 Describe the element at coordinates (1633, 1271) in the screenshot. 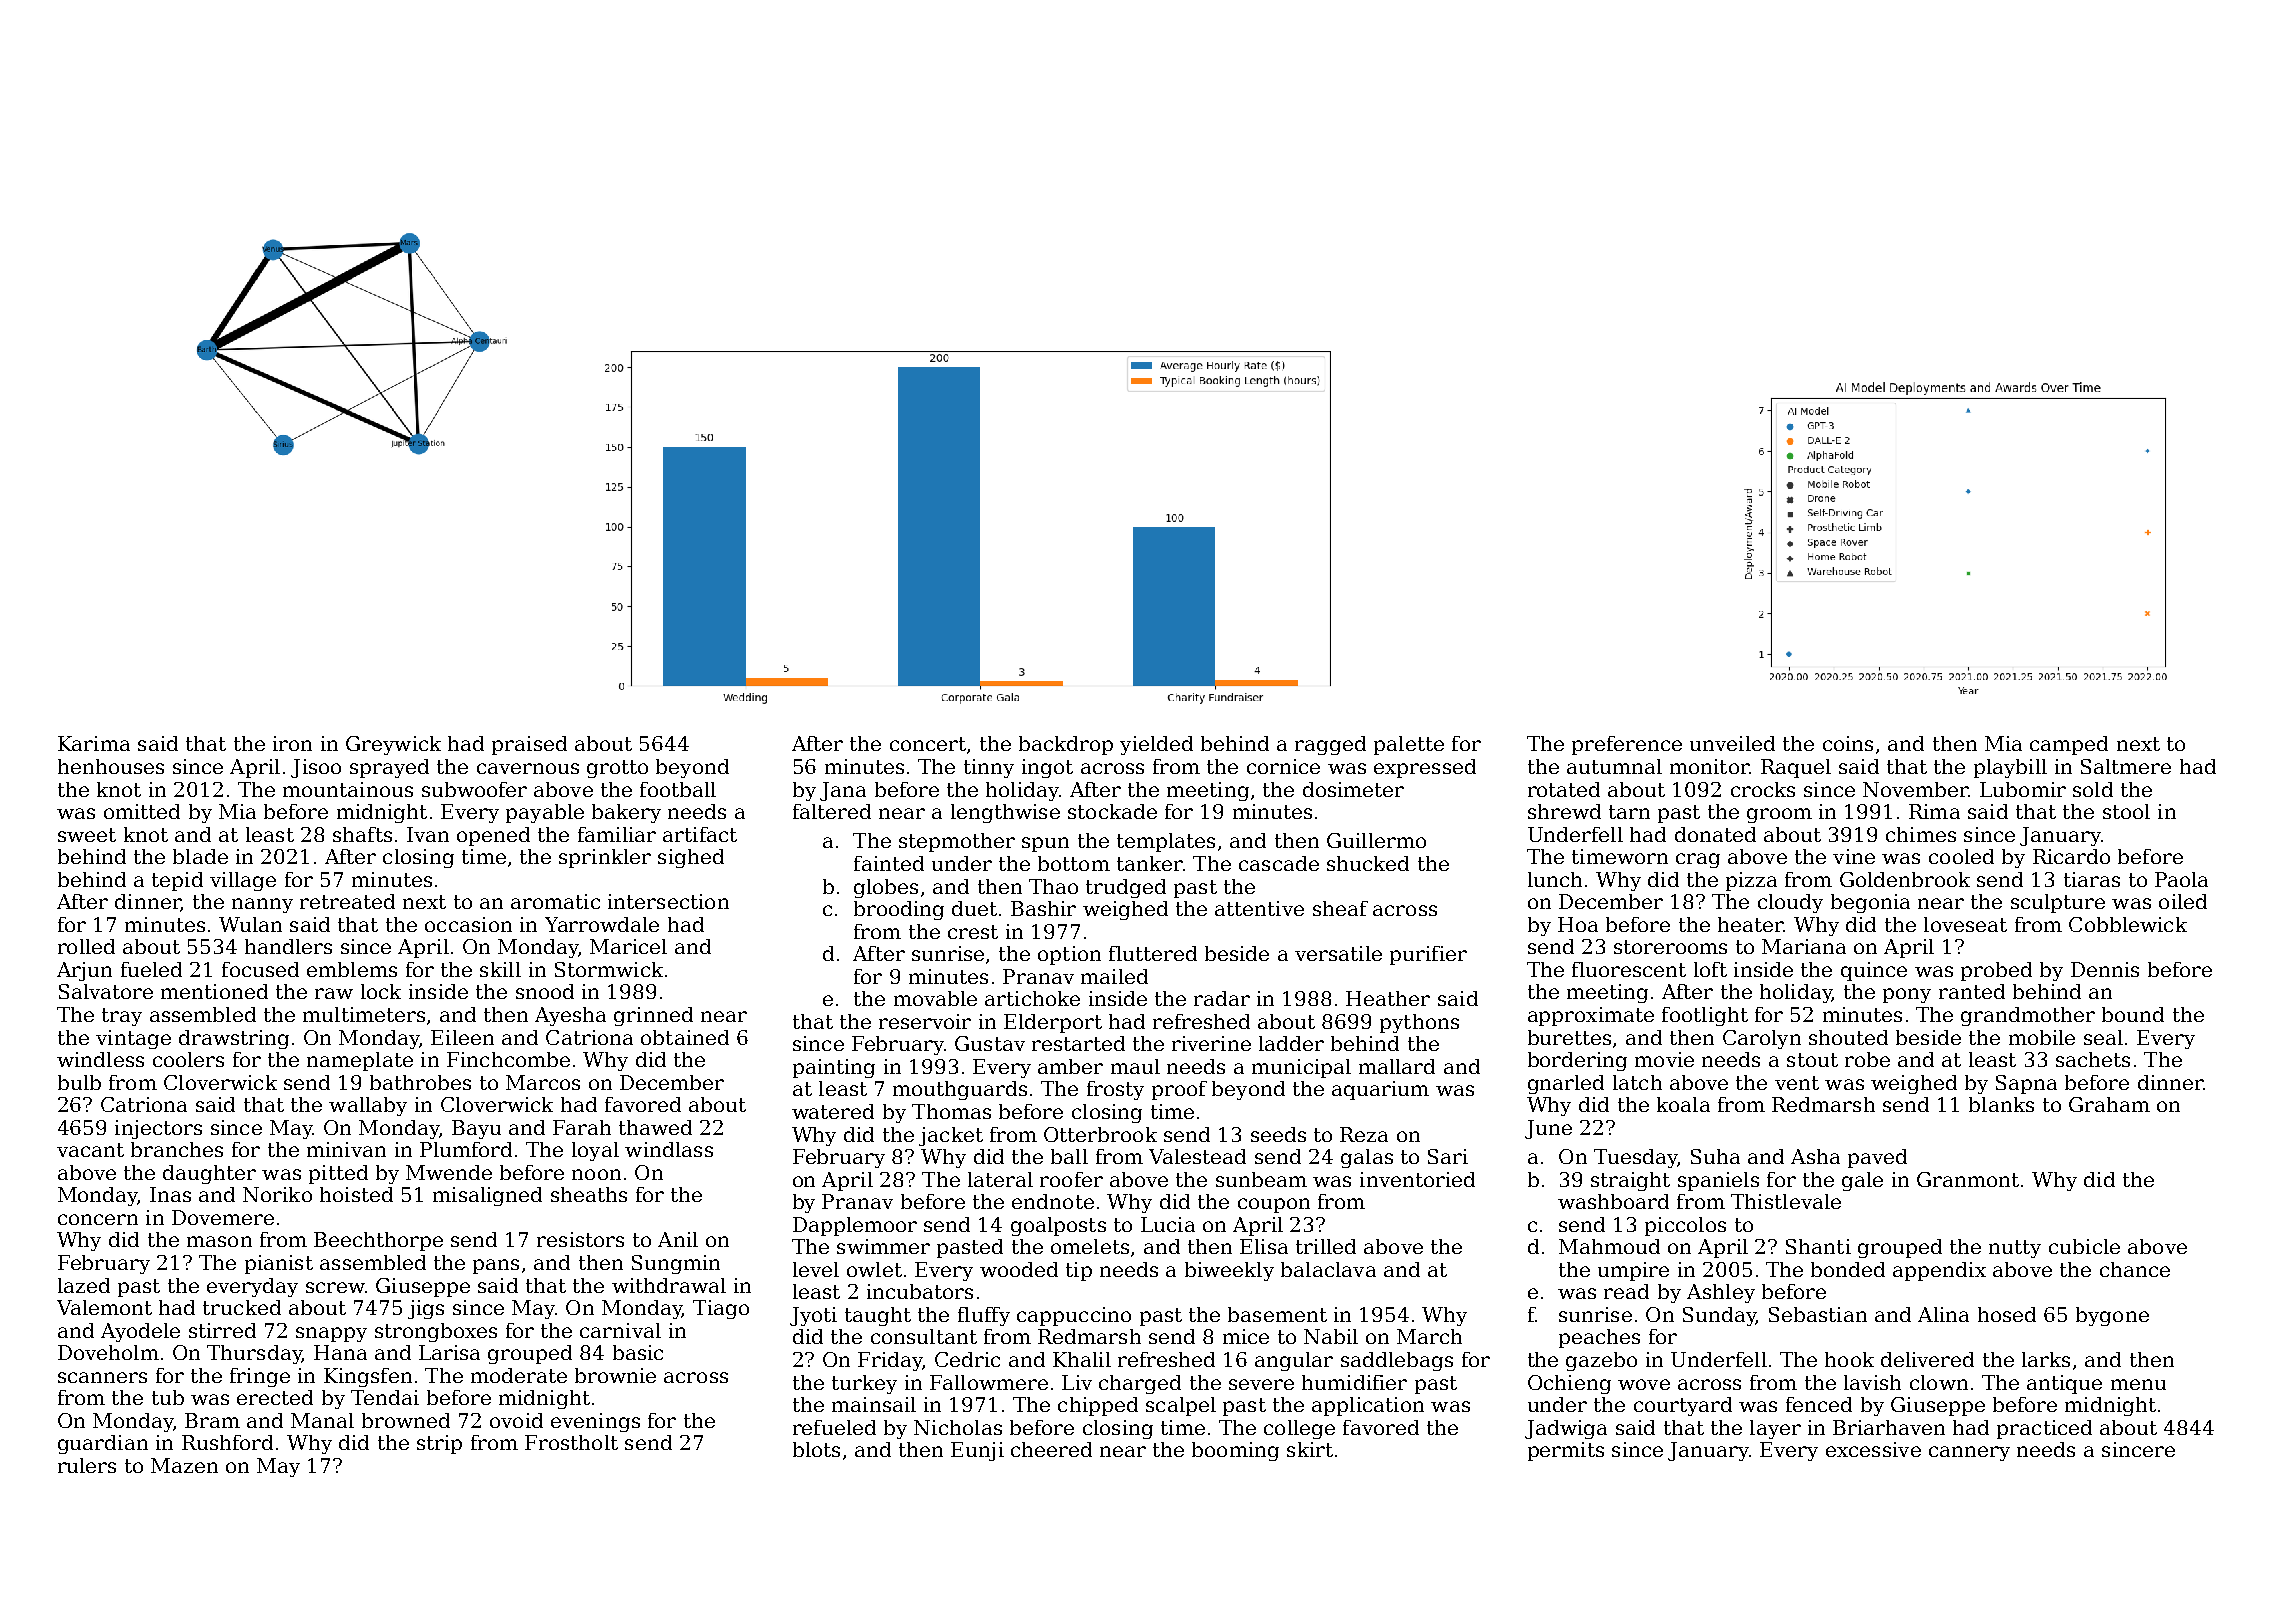

I see `umpire` at that location.
